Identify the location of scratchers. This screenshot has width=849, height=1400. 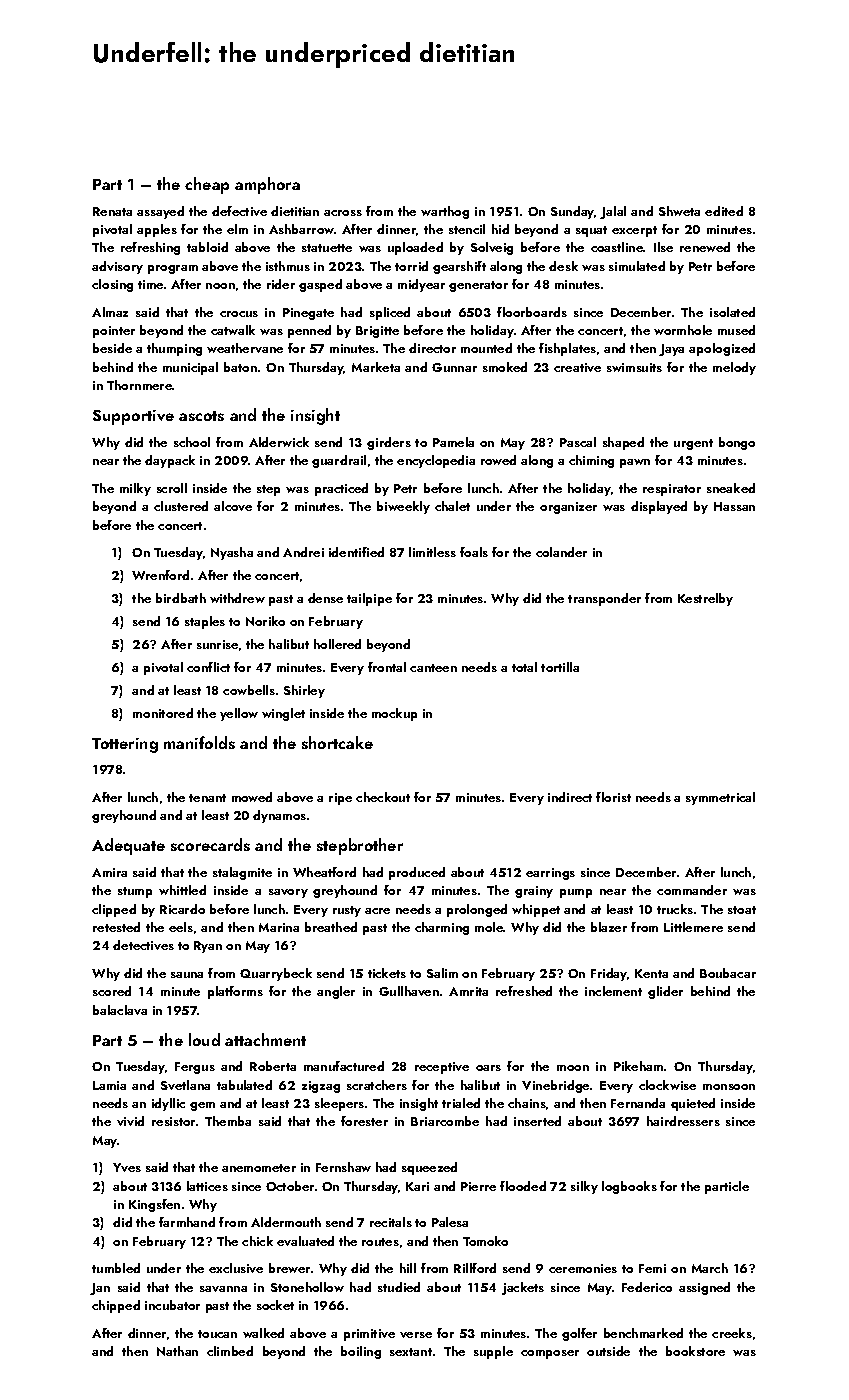
(377, 1085).
